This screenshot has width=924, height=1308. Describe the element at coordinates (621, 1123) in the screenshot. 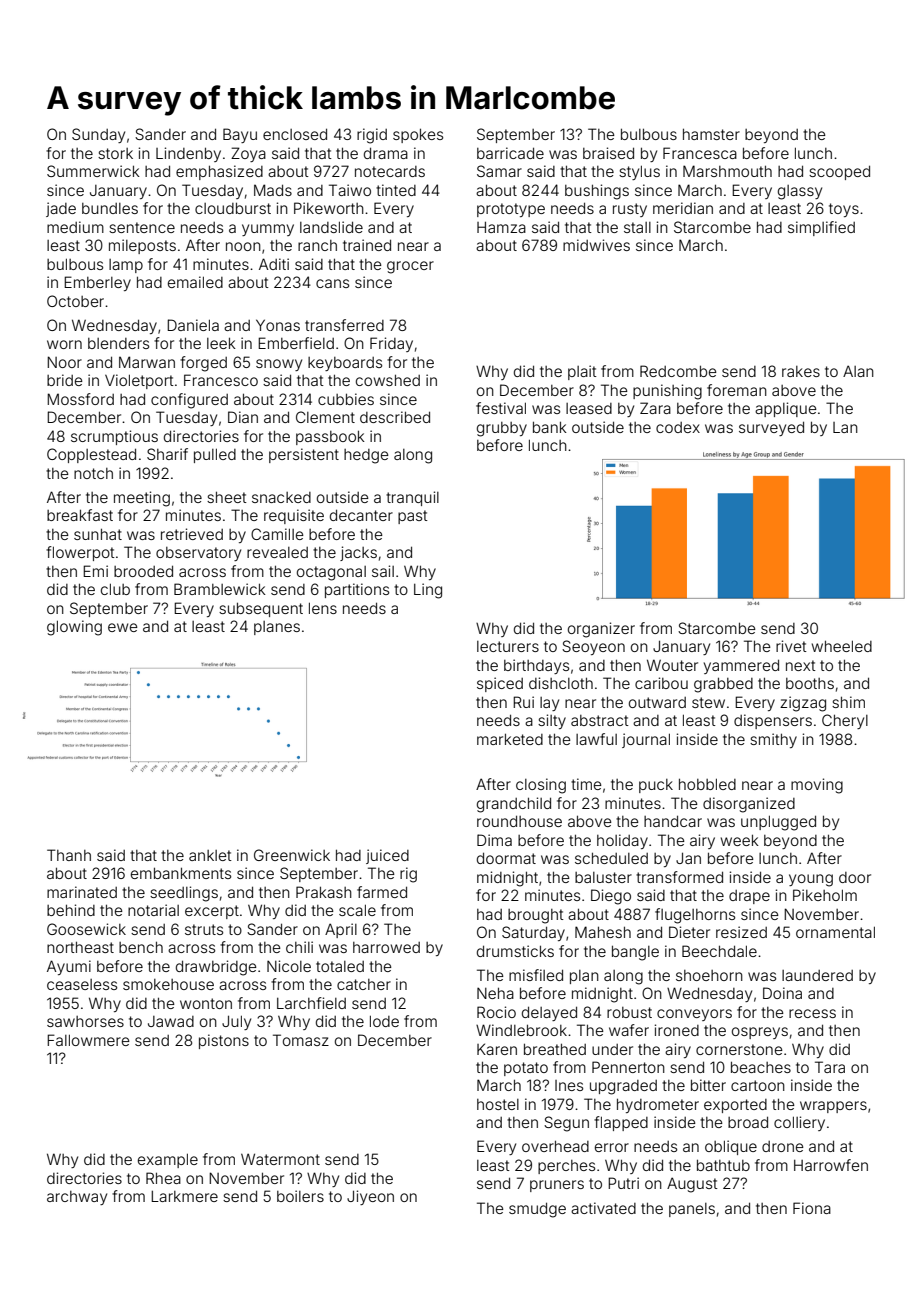

I see `flapped` at that location.
